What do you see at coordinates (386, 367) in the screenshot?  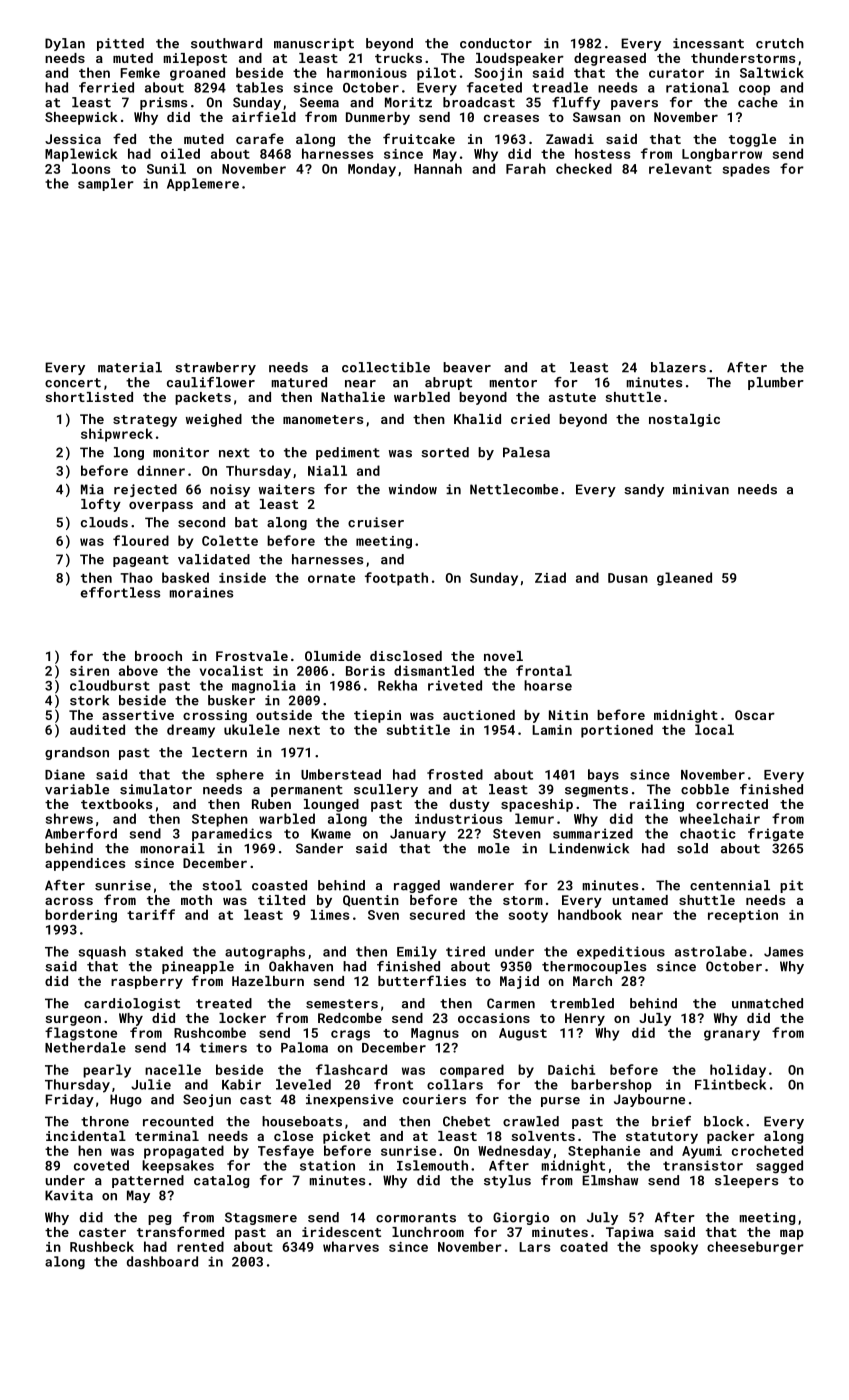 I see `collectible` at bounding box center [386, 367].
